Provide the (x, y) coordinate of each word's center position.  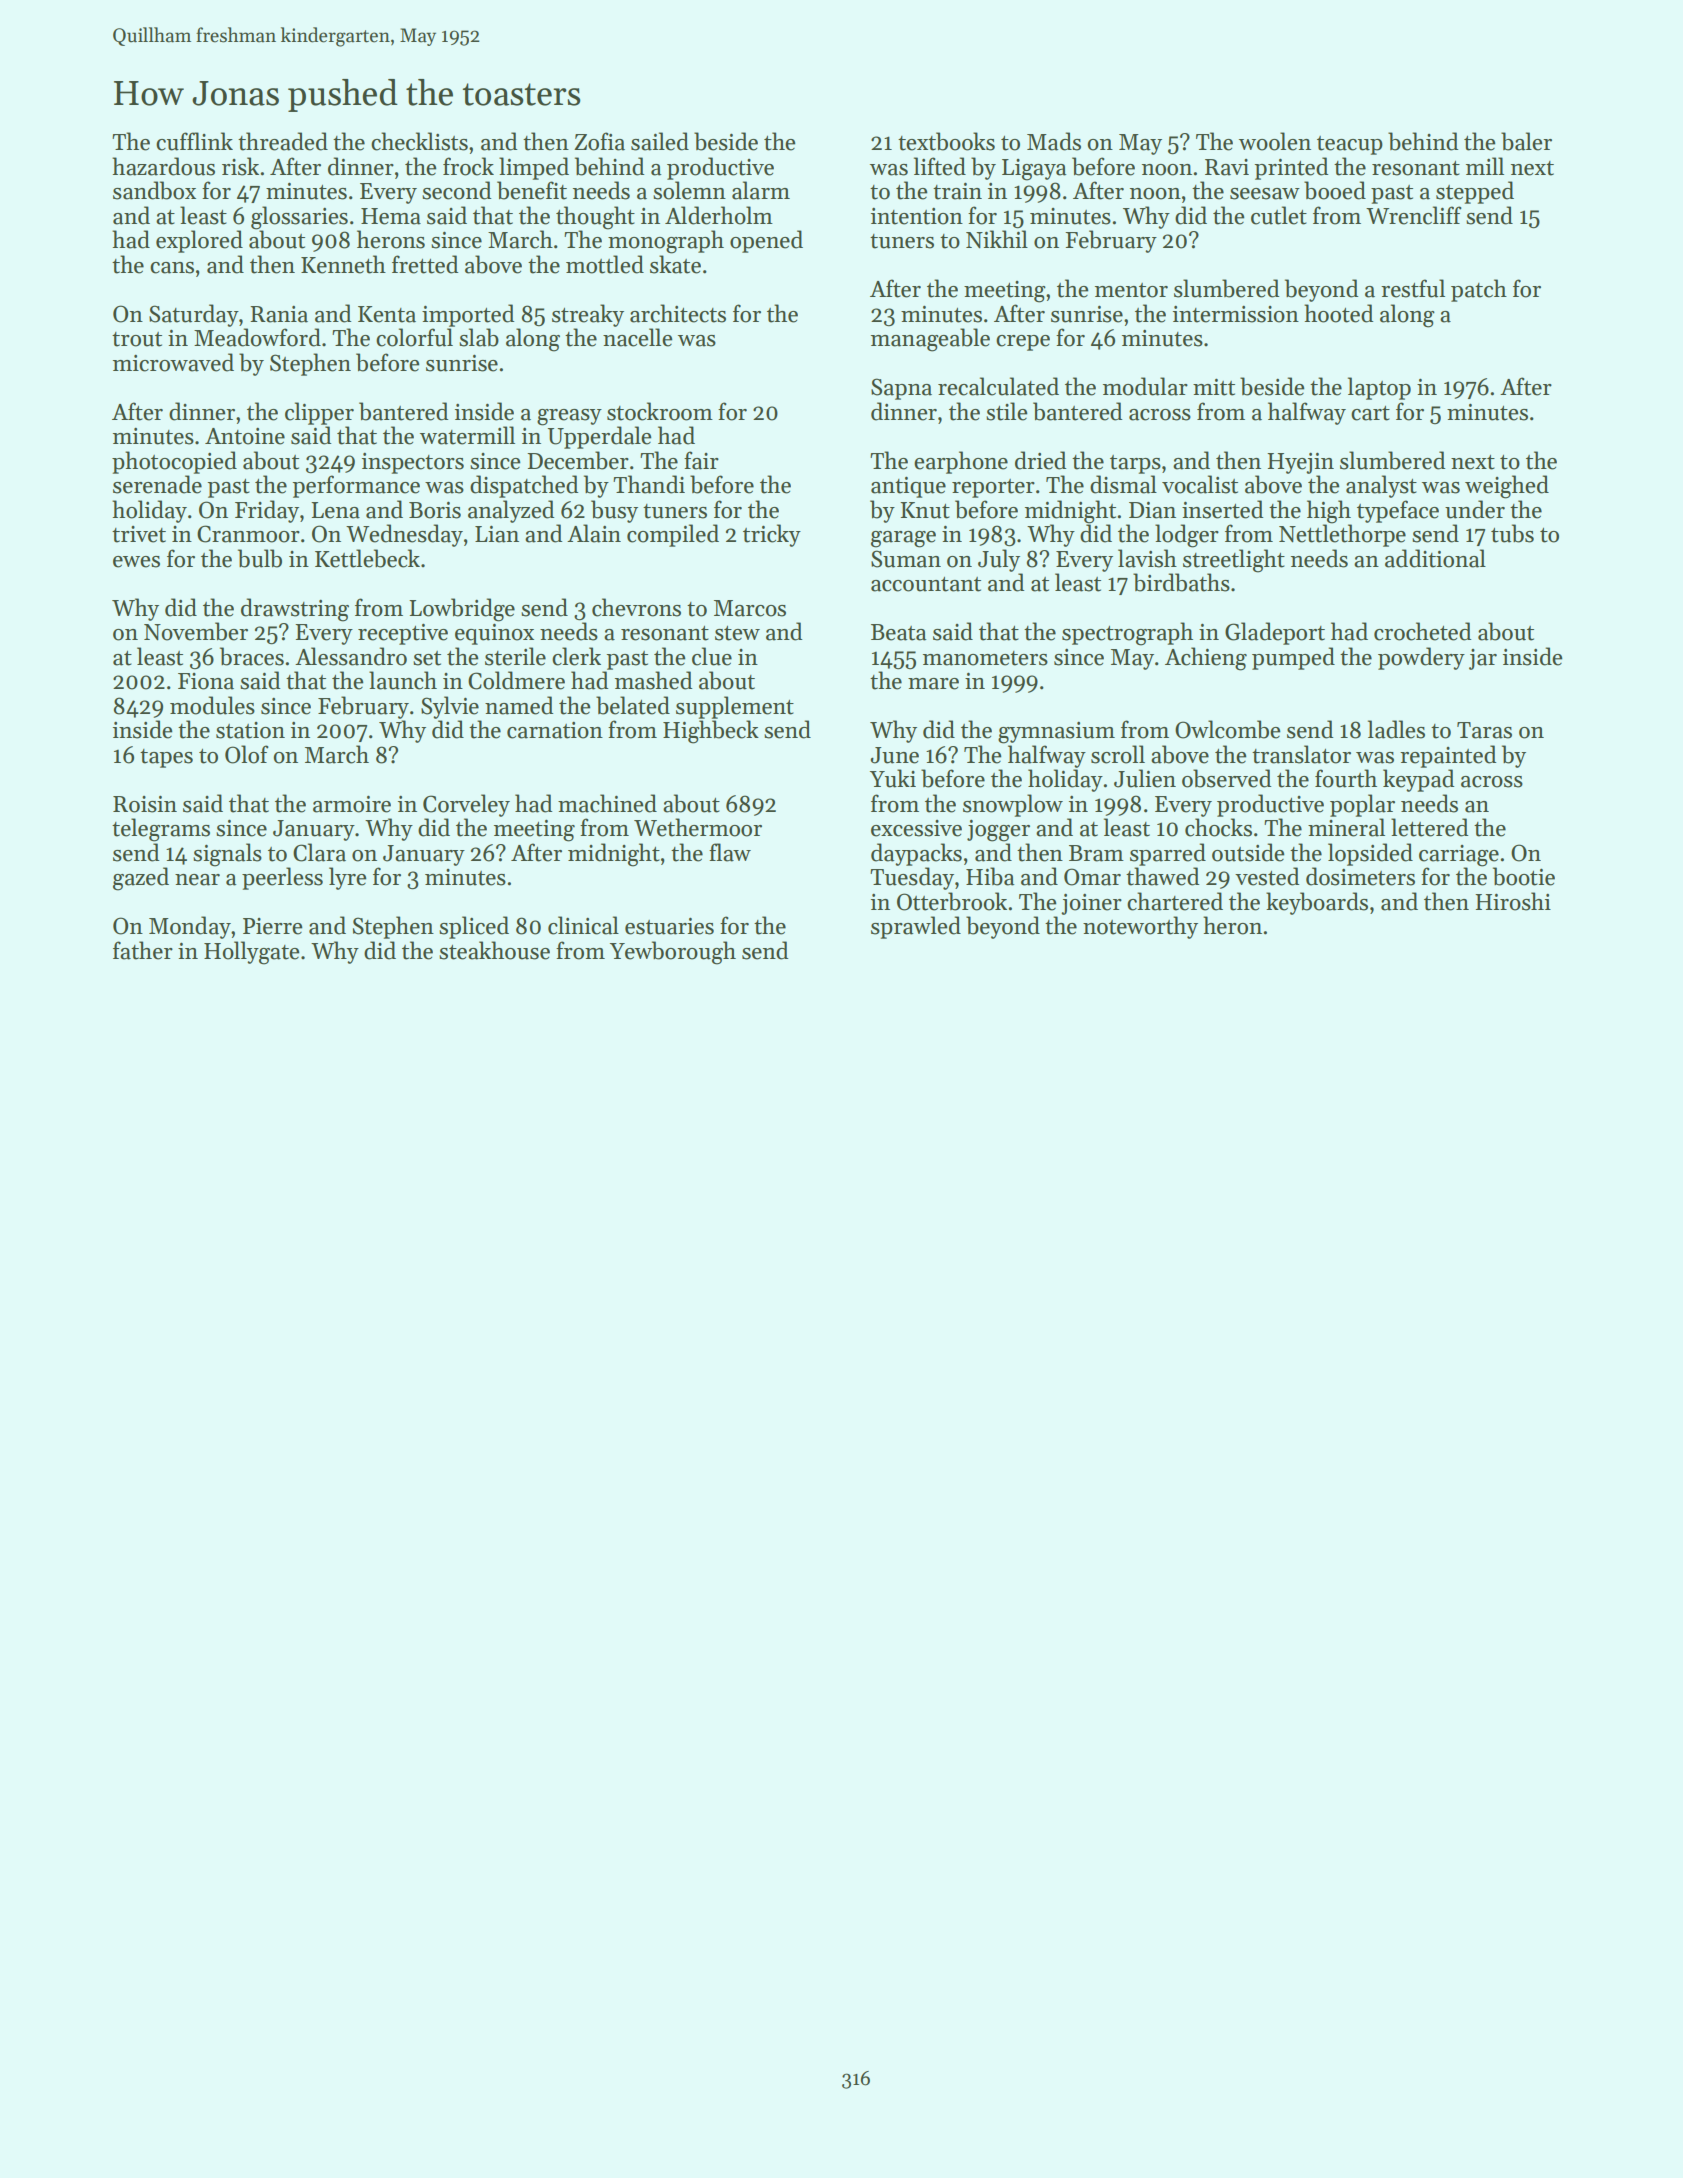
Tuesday (912, 878)
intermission (1236, 314)
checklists (419, 141)
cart (1370, 413)
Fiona (206, 681)
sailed (660, 141)
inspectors (413, 463)
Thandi (649, 484)
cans (172, 268)
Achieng (1206, 659)
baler (1526, 141)
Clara (319, 852)
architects (678, 313)
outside (1248, 852)
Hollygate (251, 953)
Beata (898, 632)
